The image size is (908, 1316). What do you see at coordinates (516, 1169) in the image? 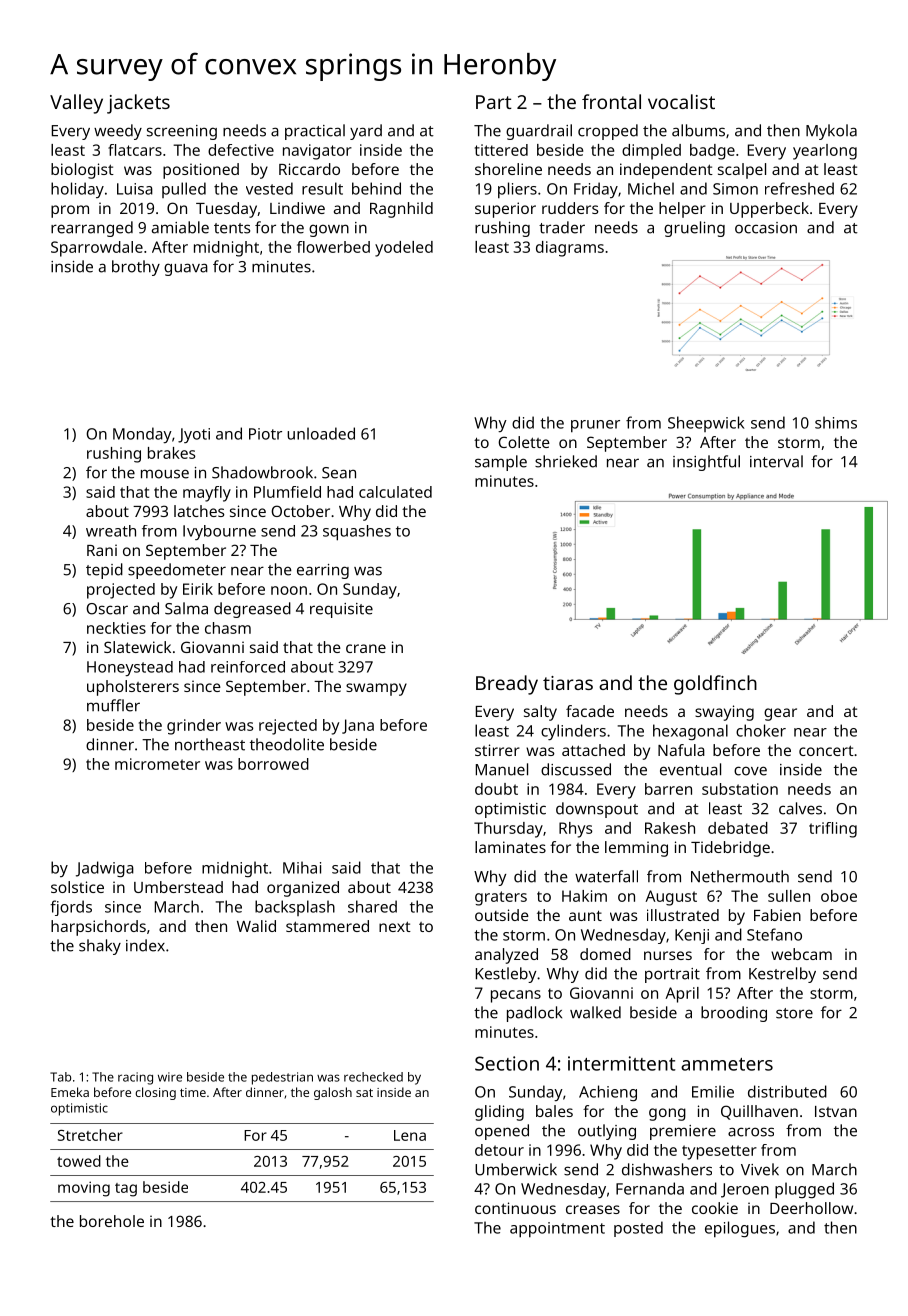
I see `Umberwick` at bounding box center [516, 1169].
